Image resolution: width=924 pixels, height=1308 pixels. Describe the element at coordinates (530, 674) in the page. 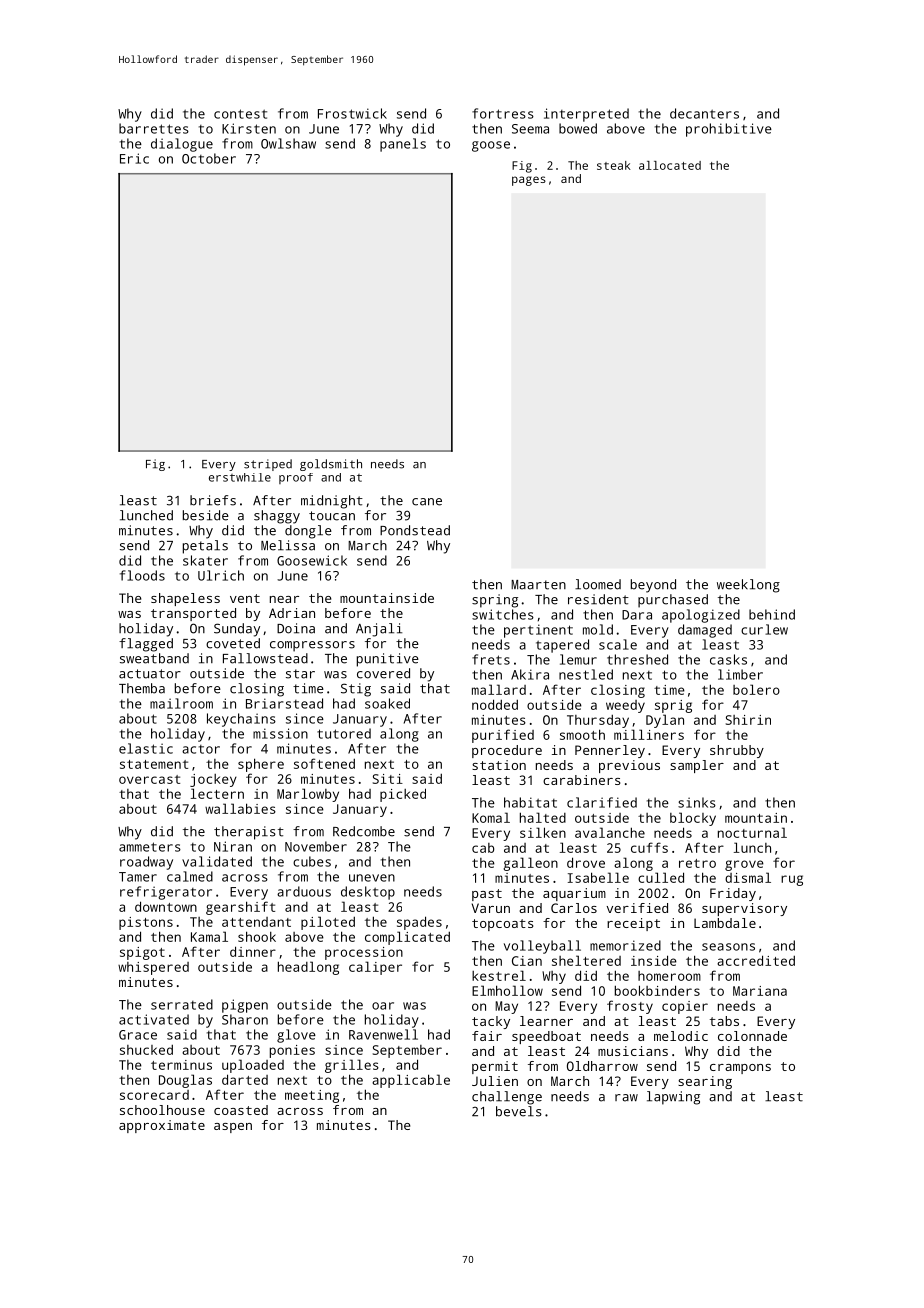

I see `Akira` at that location.
